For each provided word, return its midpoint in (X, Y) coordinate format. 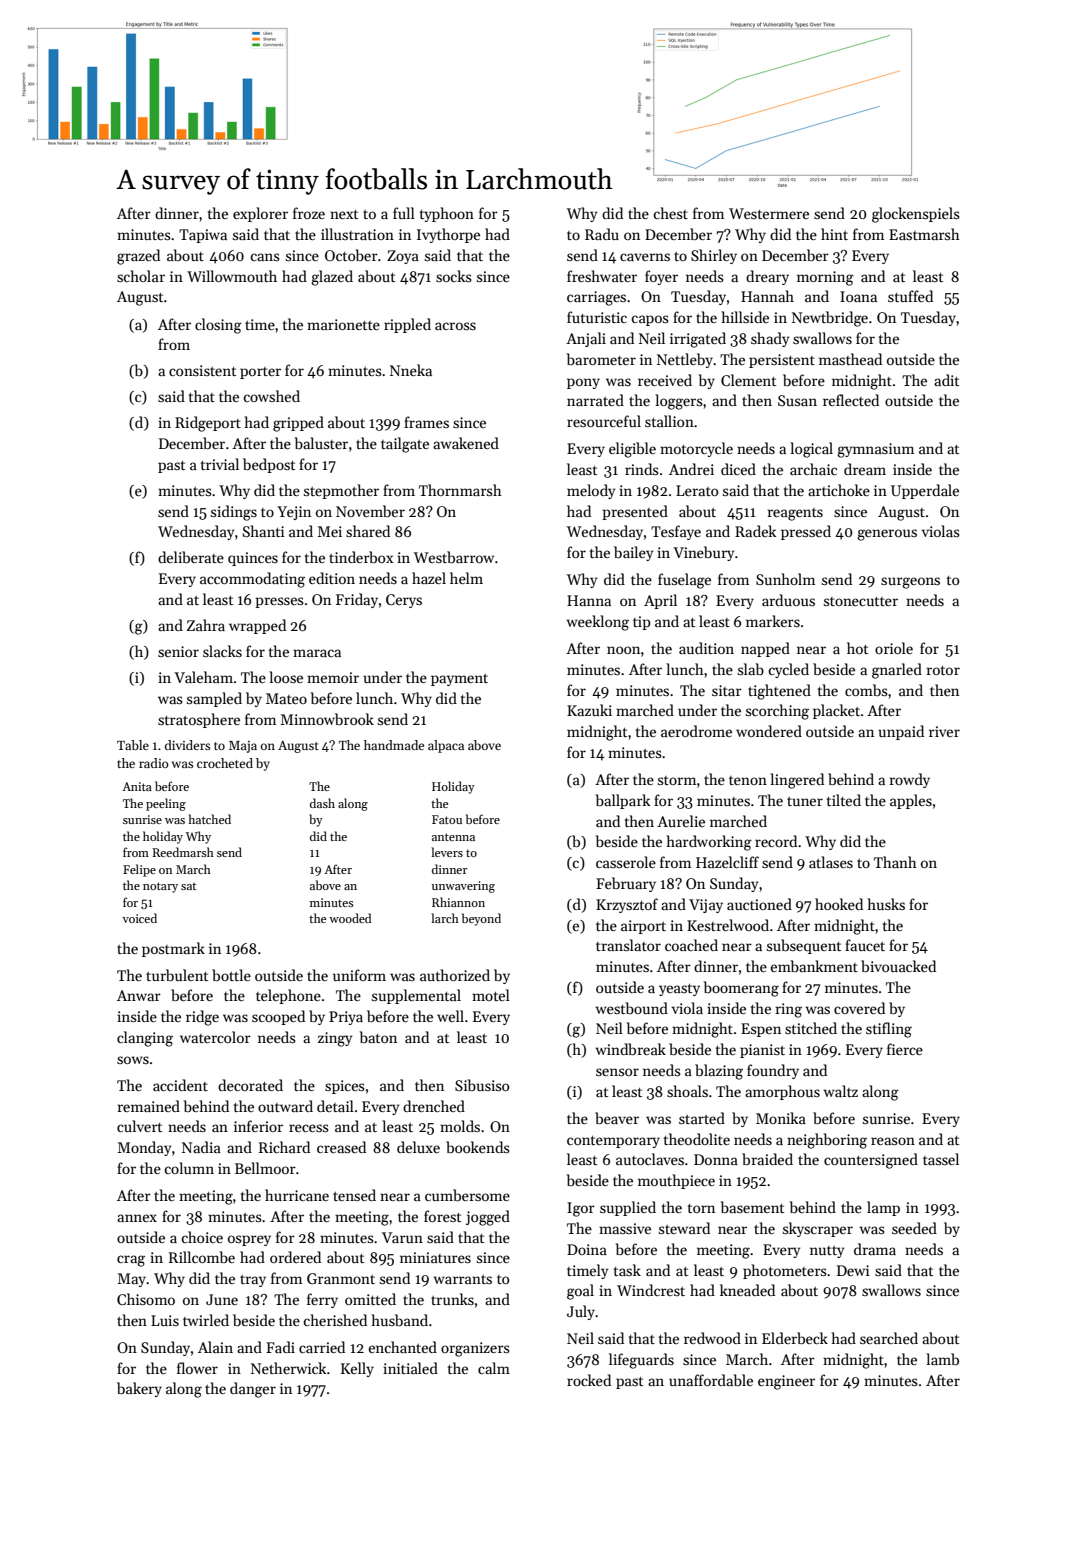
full (404, 213)
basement (752, 1207)
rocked (589, 1380)
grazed (138, 257)
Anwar (139, 995)
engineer (786, 1382)
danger (253, 1390)
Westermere (769, 213)
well (450, 1016)
